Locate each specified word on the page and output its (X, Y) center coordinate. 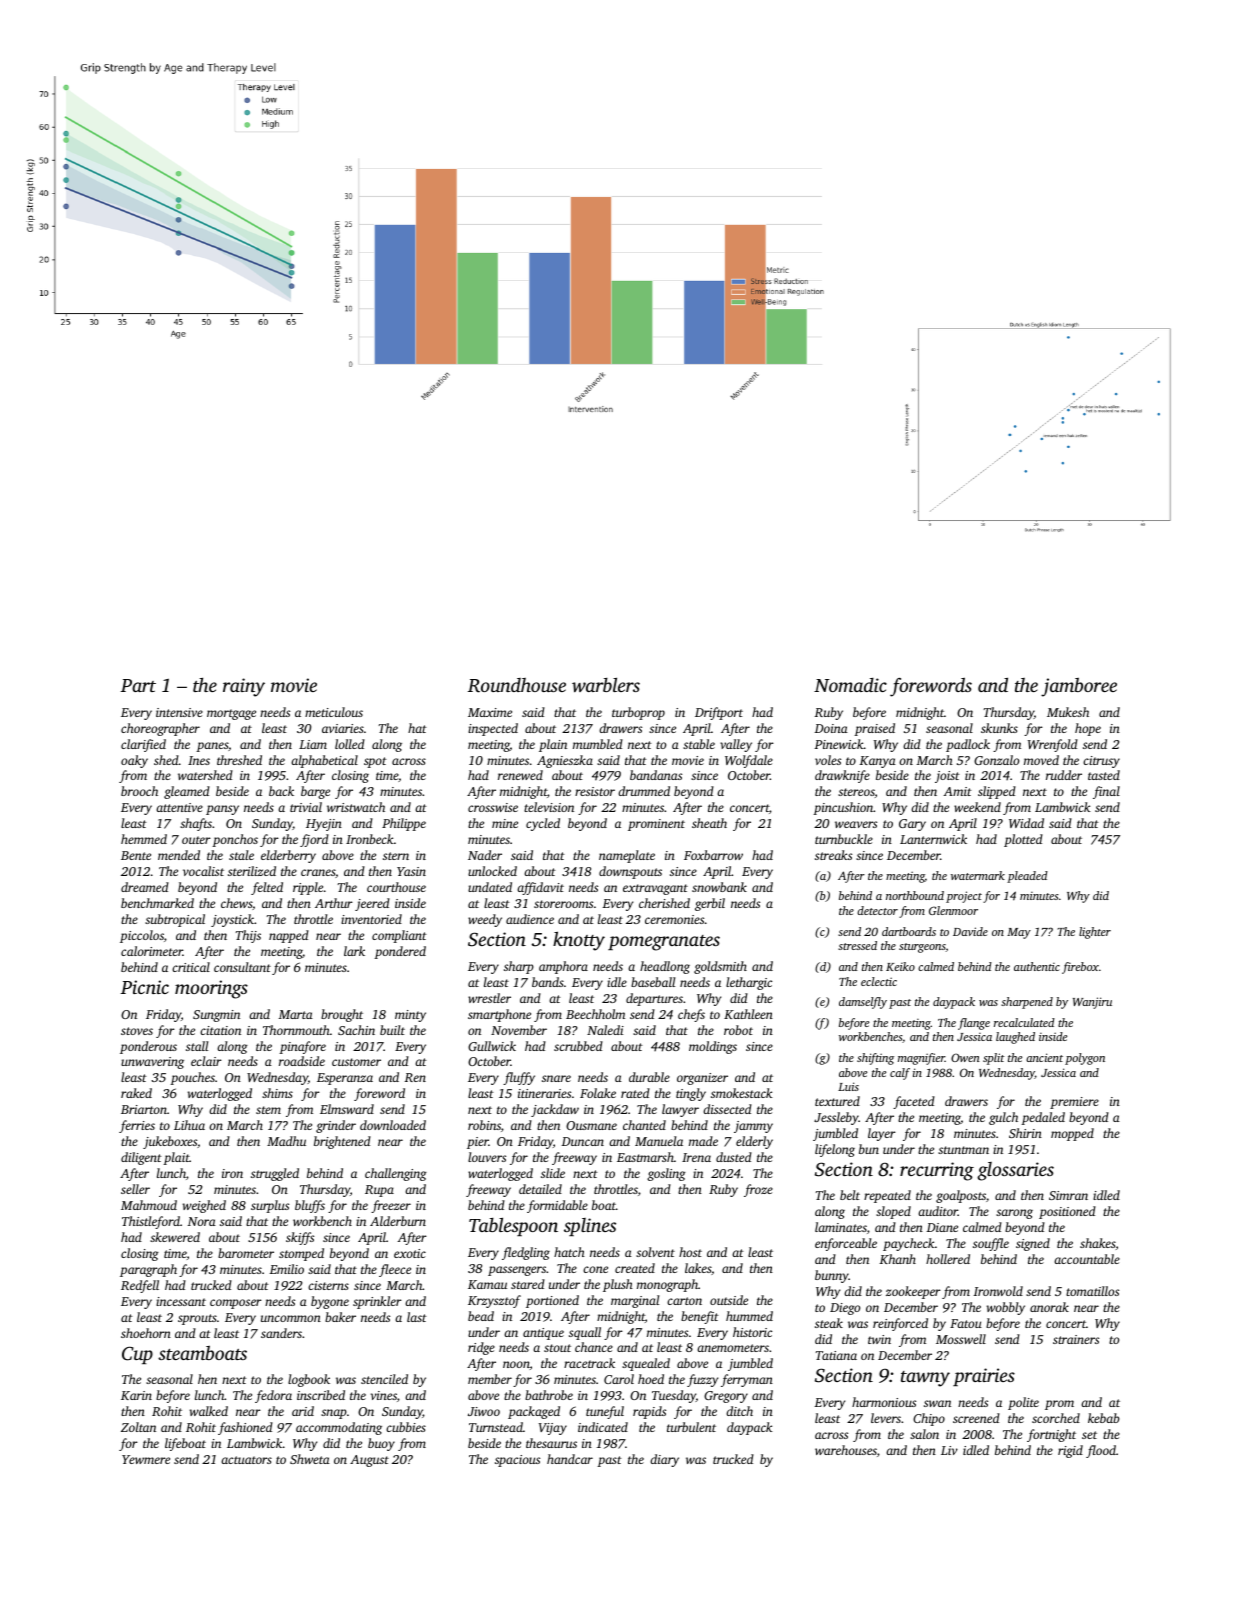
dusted (734, 1157)
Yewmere (146, 1459)
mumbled (598, 744)
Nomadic (850, 685)
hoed (651, 1379)
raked (136, 1093)
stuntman (963, 1150)
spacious (517, 1461)
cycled (543, 824)
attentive (179, 807)
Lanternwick (933, 839)
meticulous (334, 712)
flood (1101, 1451)
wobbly (1006, 1308)
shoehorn (146, 1333)
